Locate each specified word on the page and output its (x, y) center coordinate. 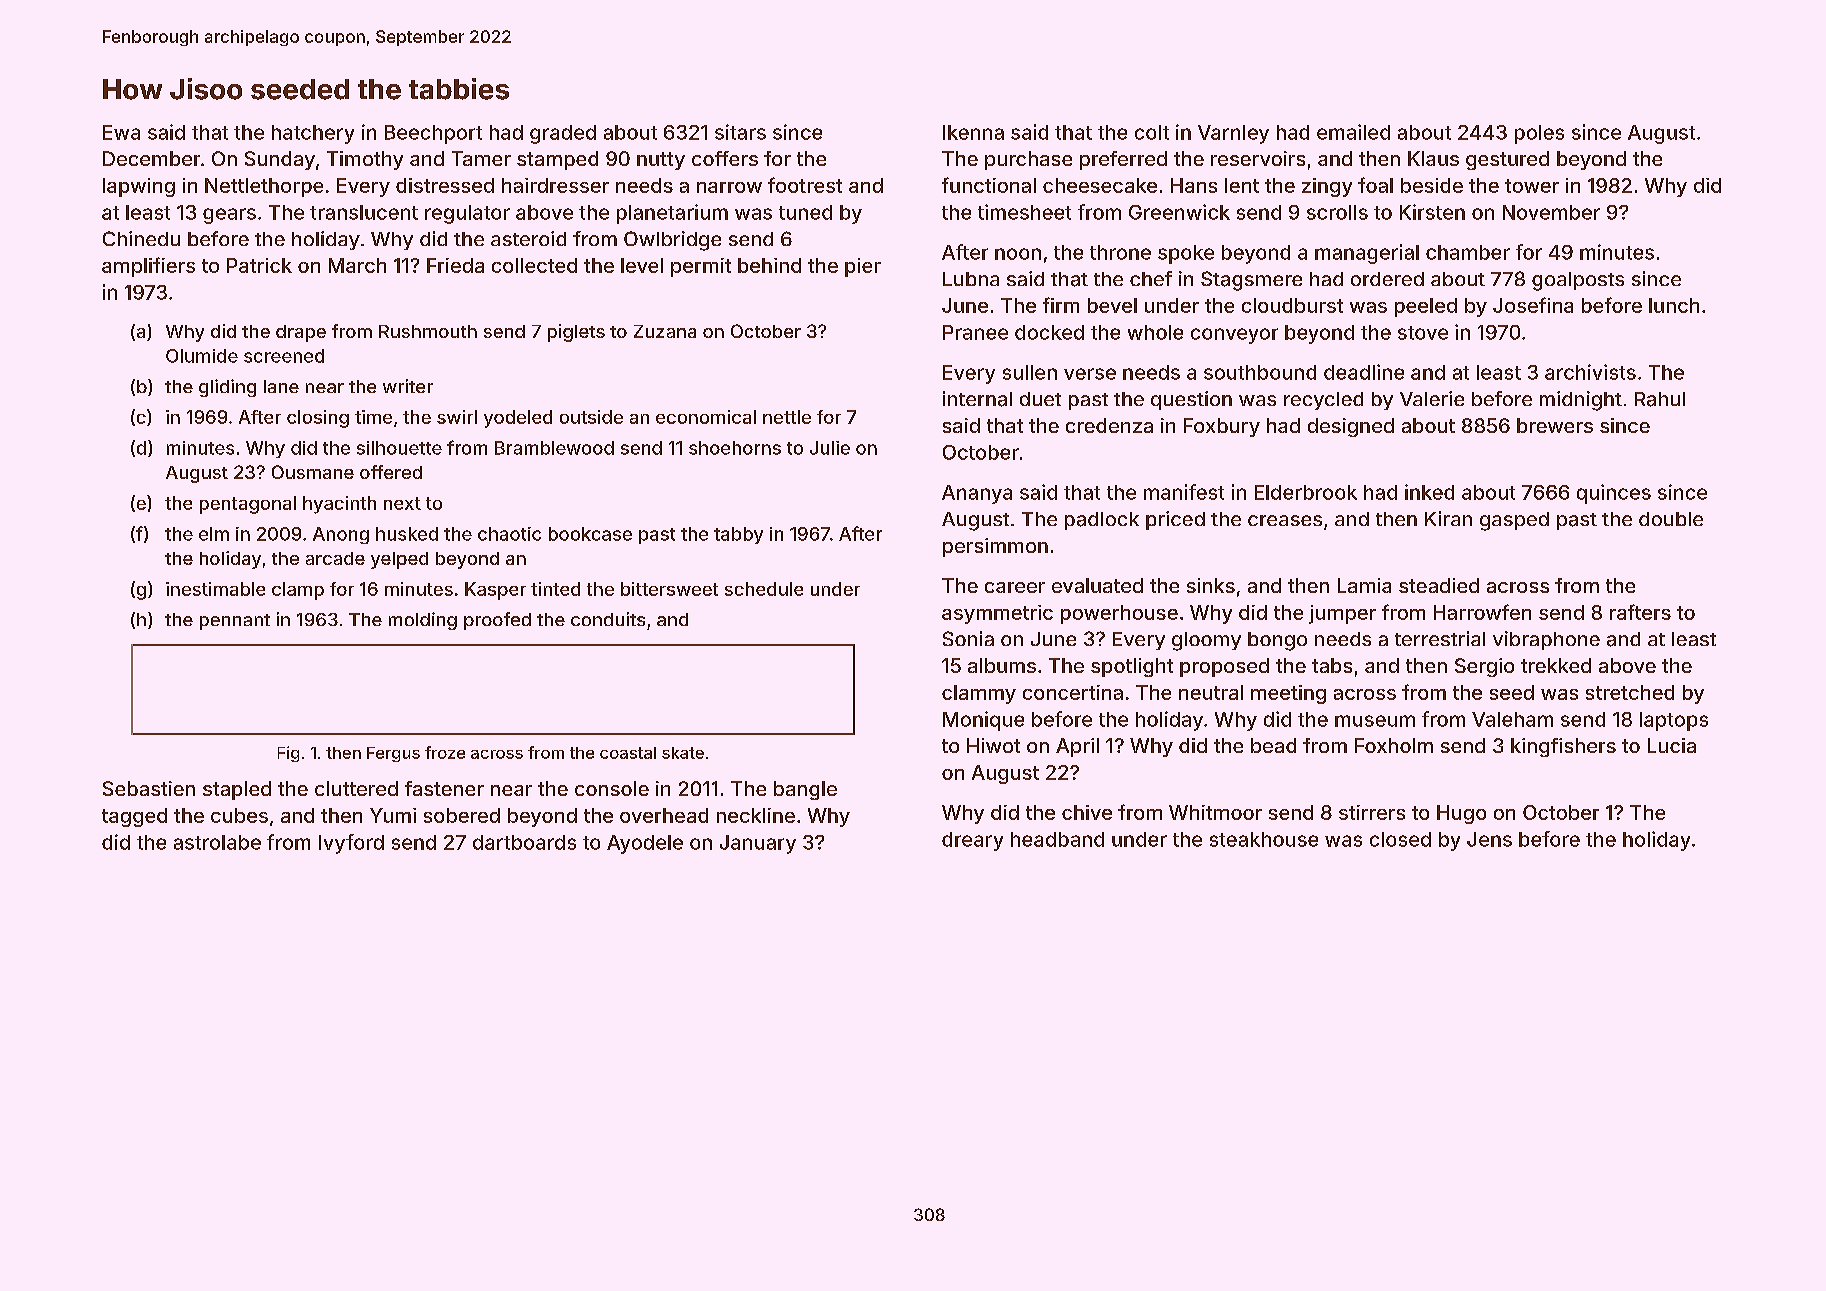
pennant (235, 622)
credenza (1109, 425)
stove (1423, 333)
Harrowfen (1482, 612)
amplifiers (148, 267)
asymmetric (997, 614)
